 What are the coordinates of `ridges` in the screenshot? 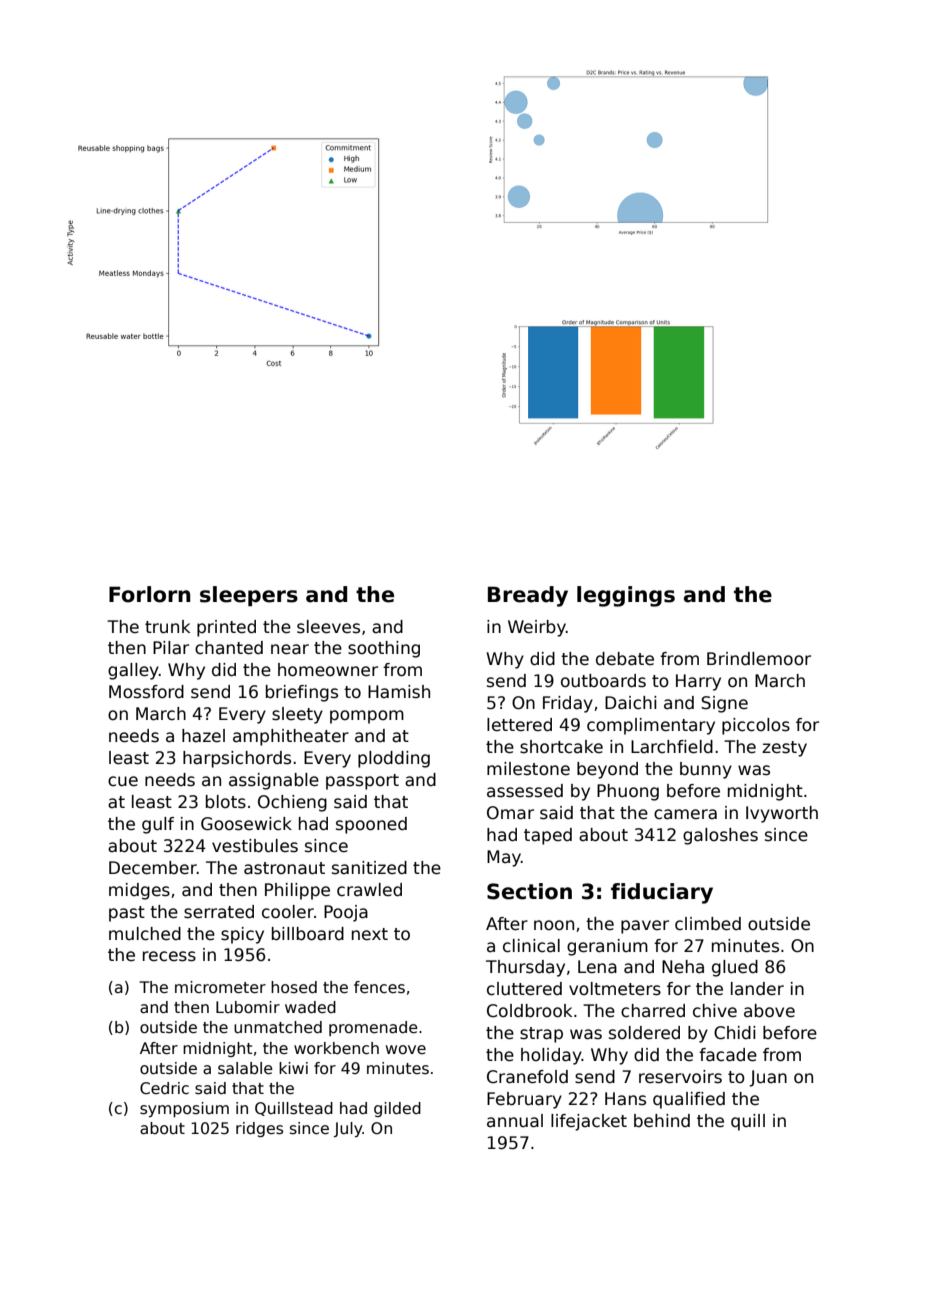 It's located at (259, 1129).
